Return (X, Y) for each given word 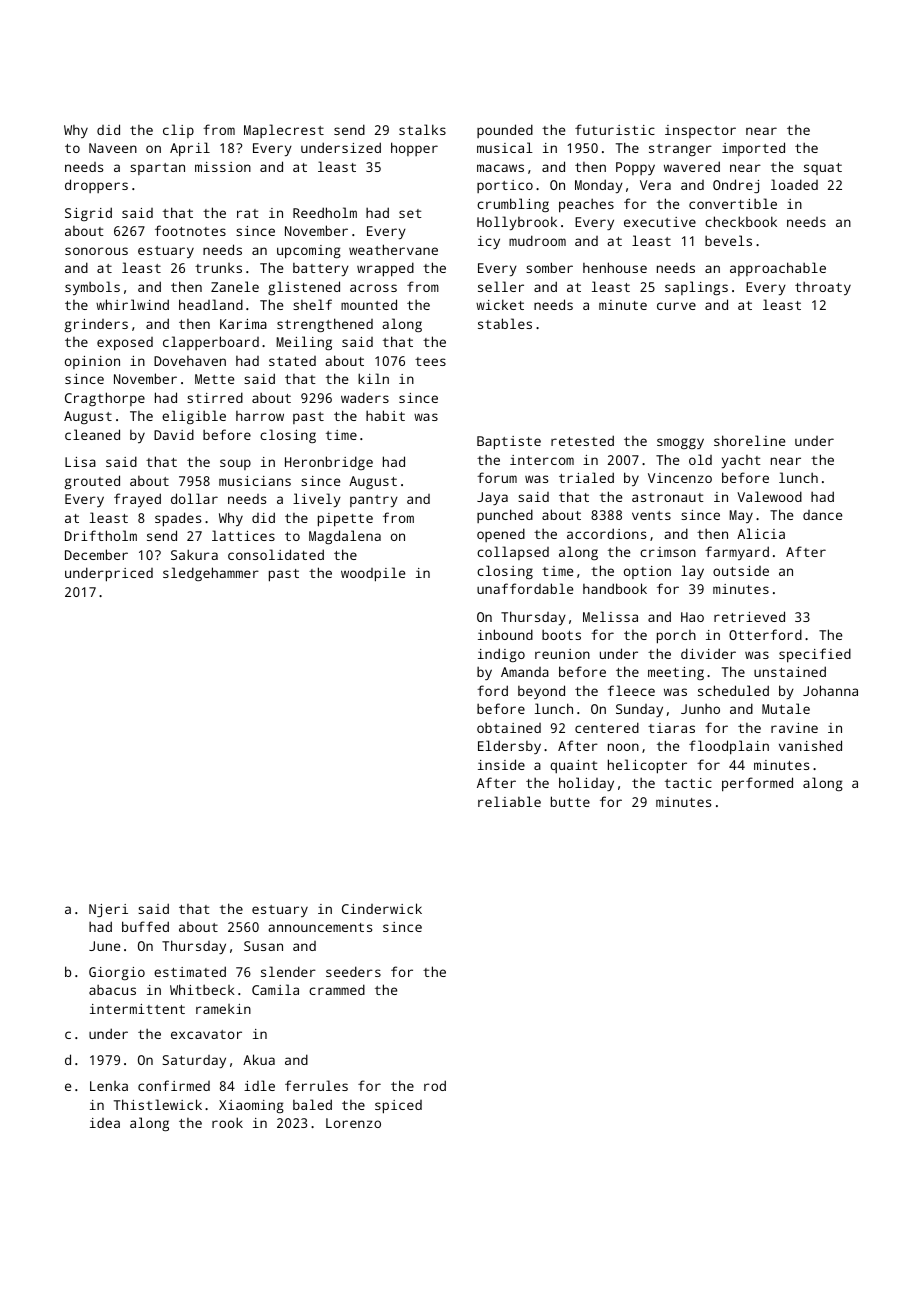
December (96, 554)
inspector (700, 131)
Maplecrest (284, 131)
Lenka (109, 1086)
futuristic (615, 129)
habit (385, 415)
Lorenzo (353, 1123)
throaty (823, 288)
